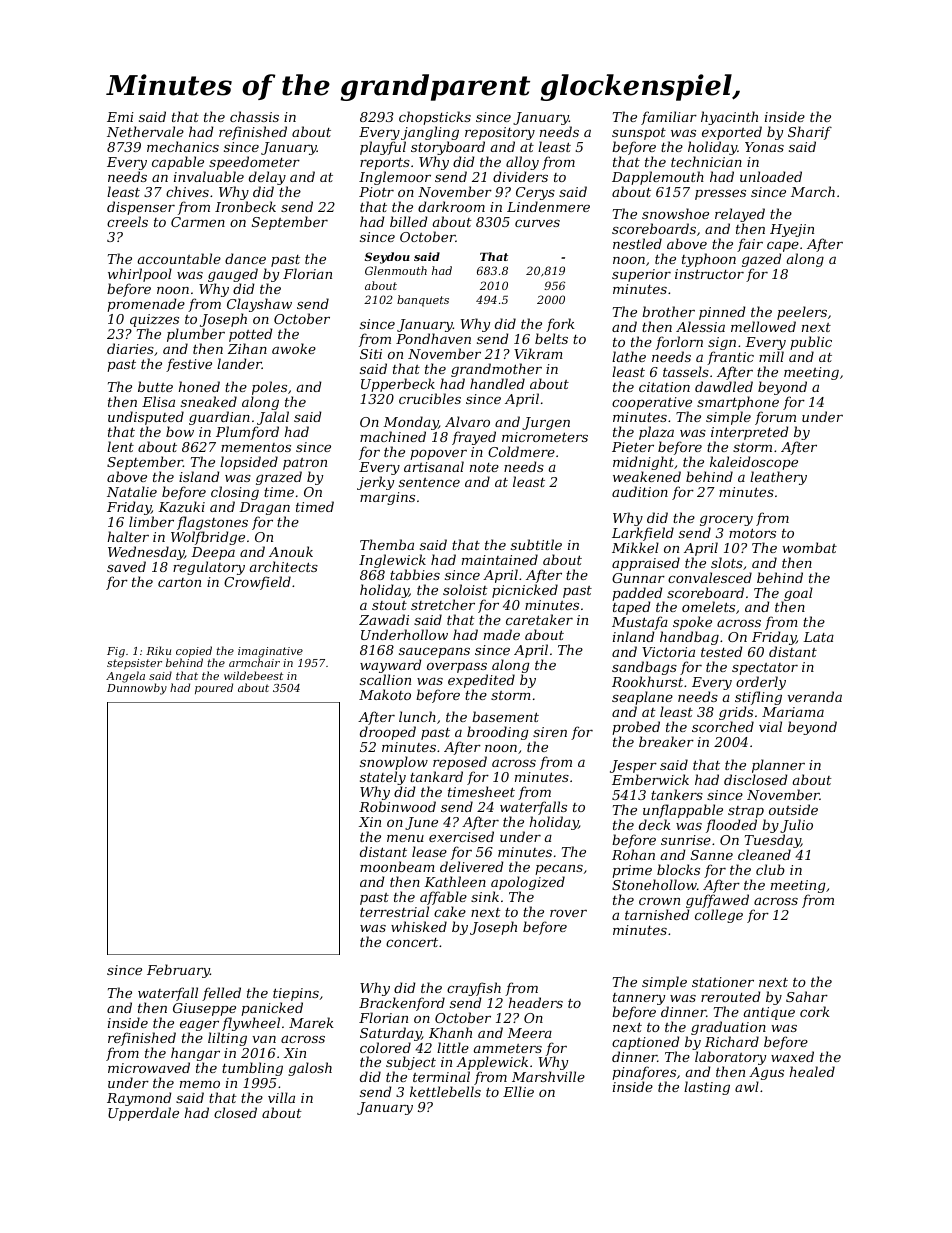 This screenshot has width=952, height=1233. I want to click on little, so click(453, 1047).
